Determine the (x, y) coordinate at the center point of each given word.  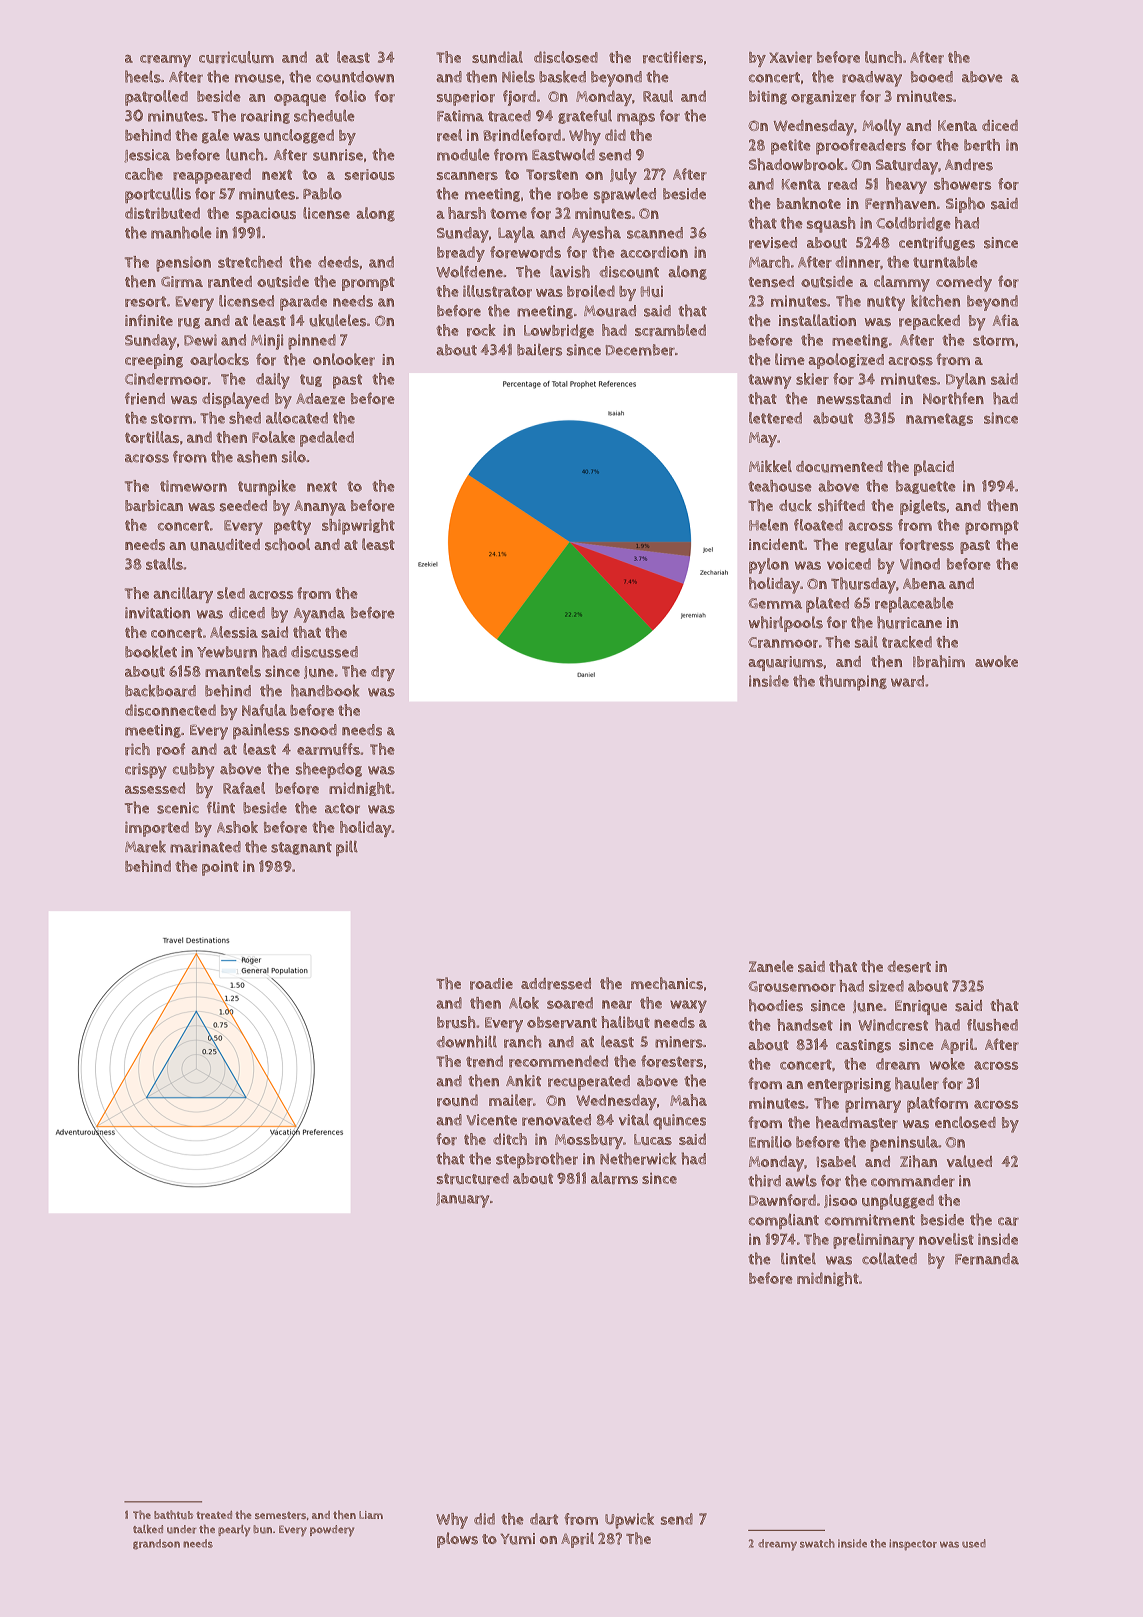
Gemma (775, 603)
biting (768, 97)
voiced (849, 564)
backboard (160, 690)
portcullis (158, 195)
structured (473, 1179)
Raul (658, 96)
